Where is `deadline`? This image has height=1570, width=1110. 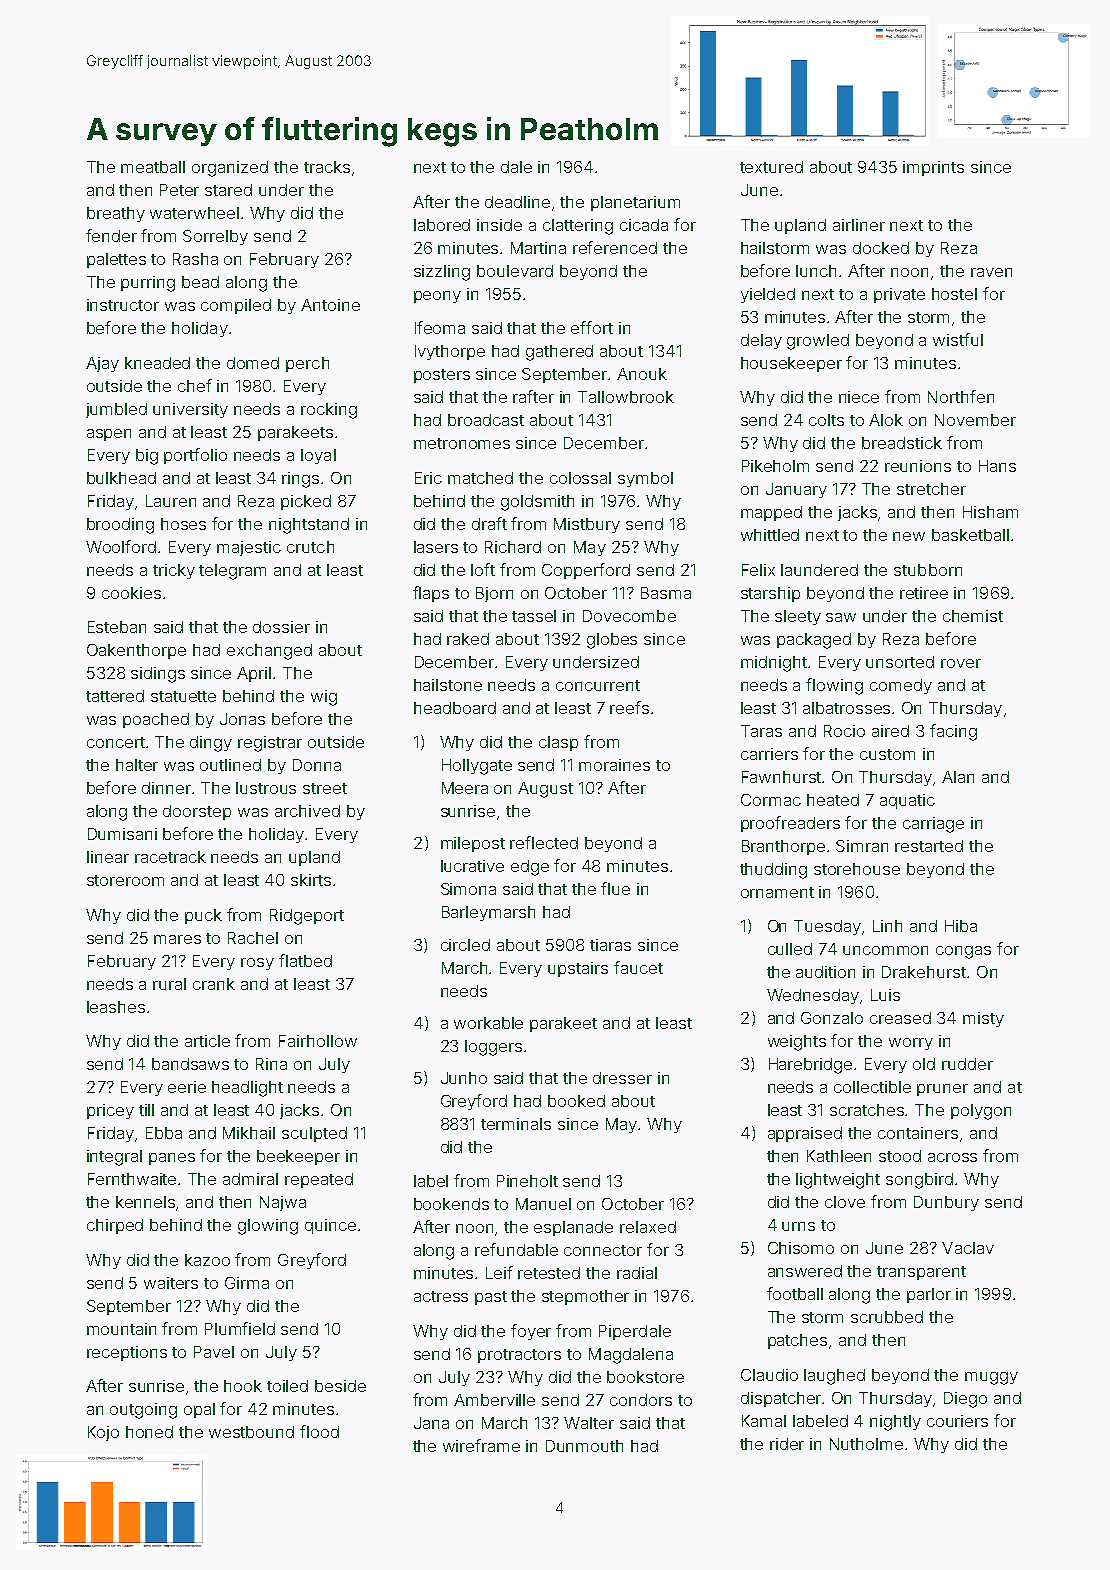 deadline is located at coordinates (517, 202).
